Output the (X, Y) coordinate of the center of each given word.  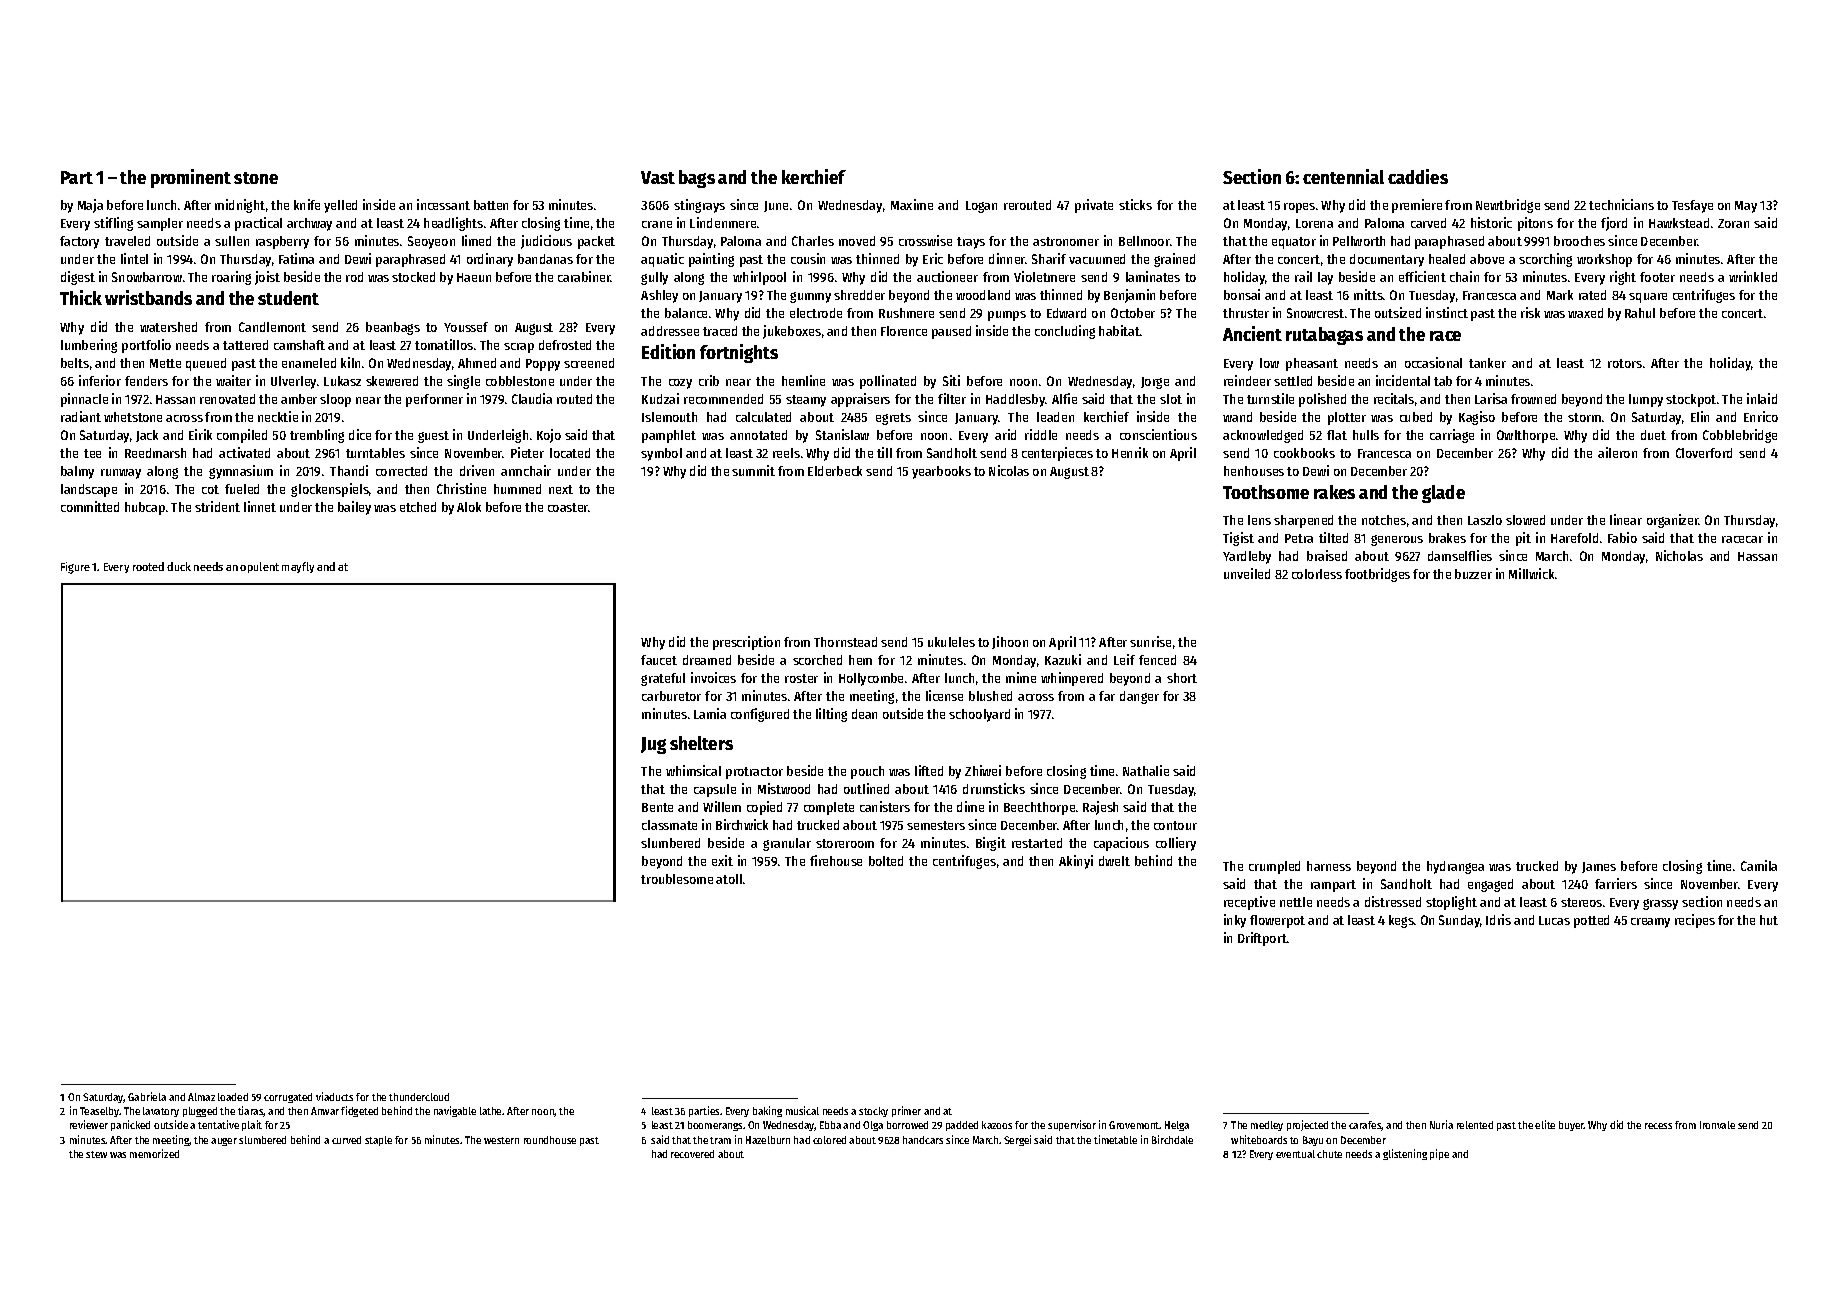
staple (378, 1141)
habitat (1119, 330)
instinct (1447, 312)
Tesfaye (1692, 206)
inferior (100, 380)
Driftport (1262, 939)
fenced (1157, 660)
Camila (1759, 865)
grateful (663, 679)
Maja (90, 206)
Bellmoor (1144, 241)
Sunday (1459, 921)
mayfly (298, 567)
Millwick (1531, 573)
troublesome (677, 879)
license (944, 695)
